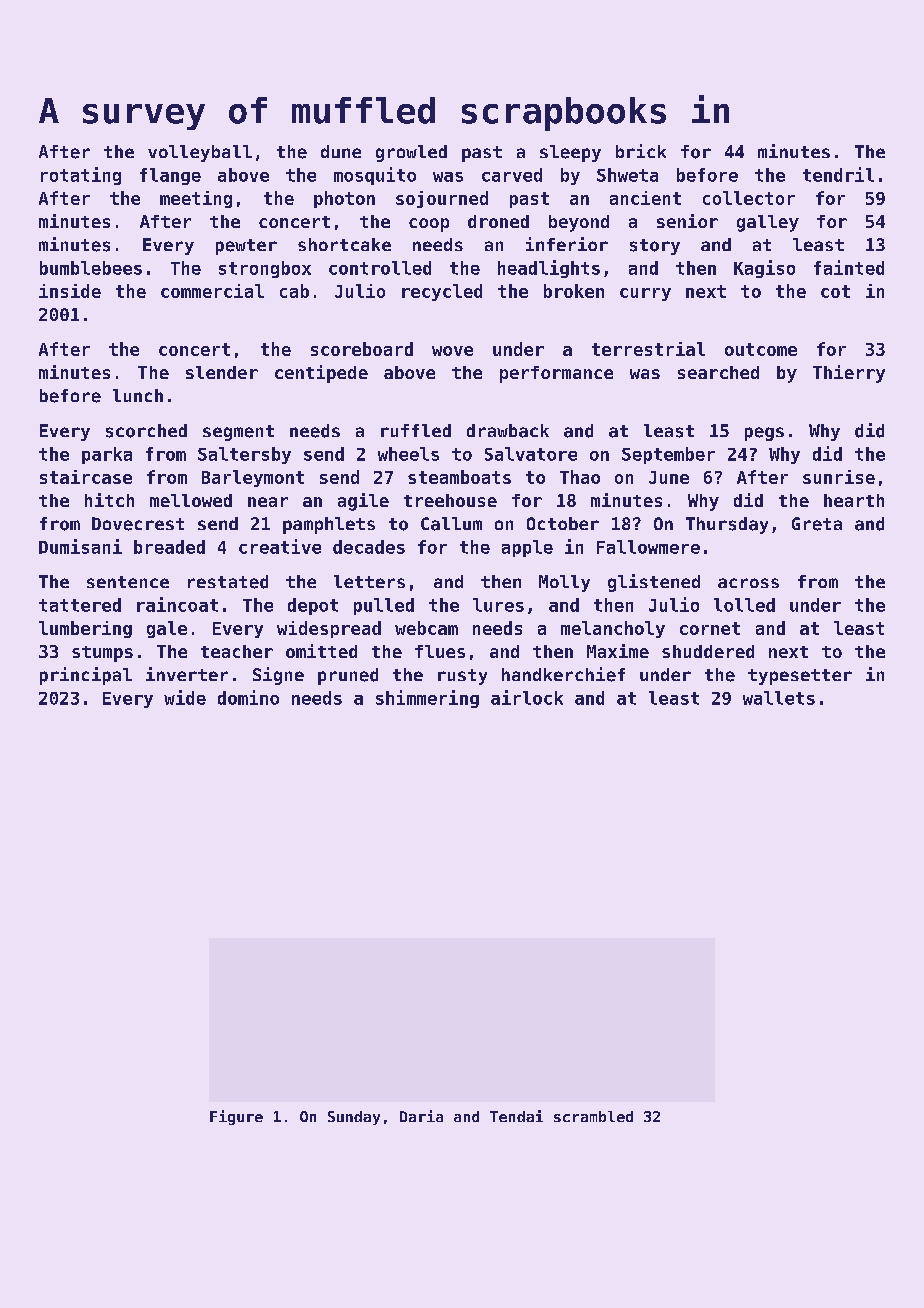 Image resolution: width=924 pixels, height=1308 pixels. What do you see at coordinates (669, 477) in the document?
I see `June` at bounding box center [669, 477].
